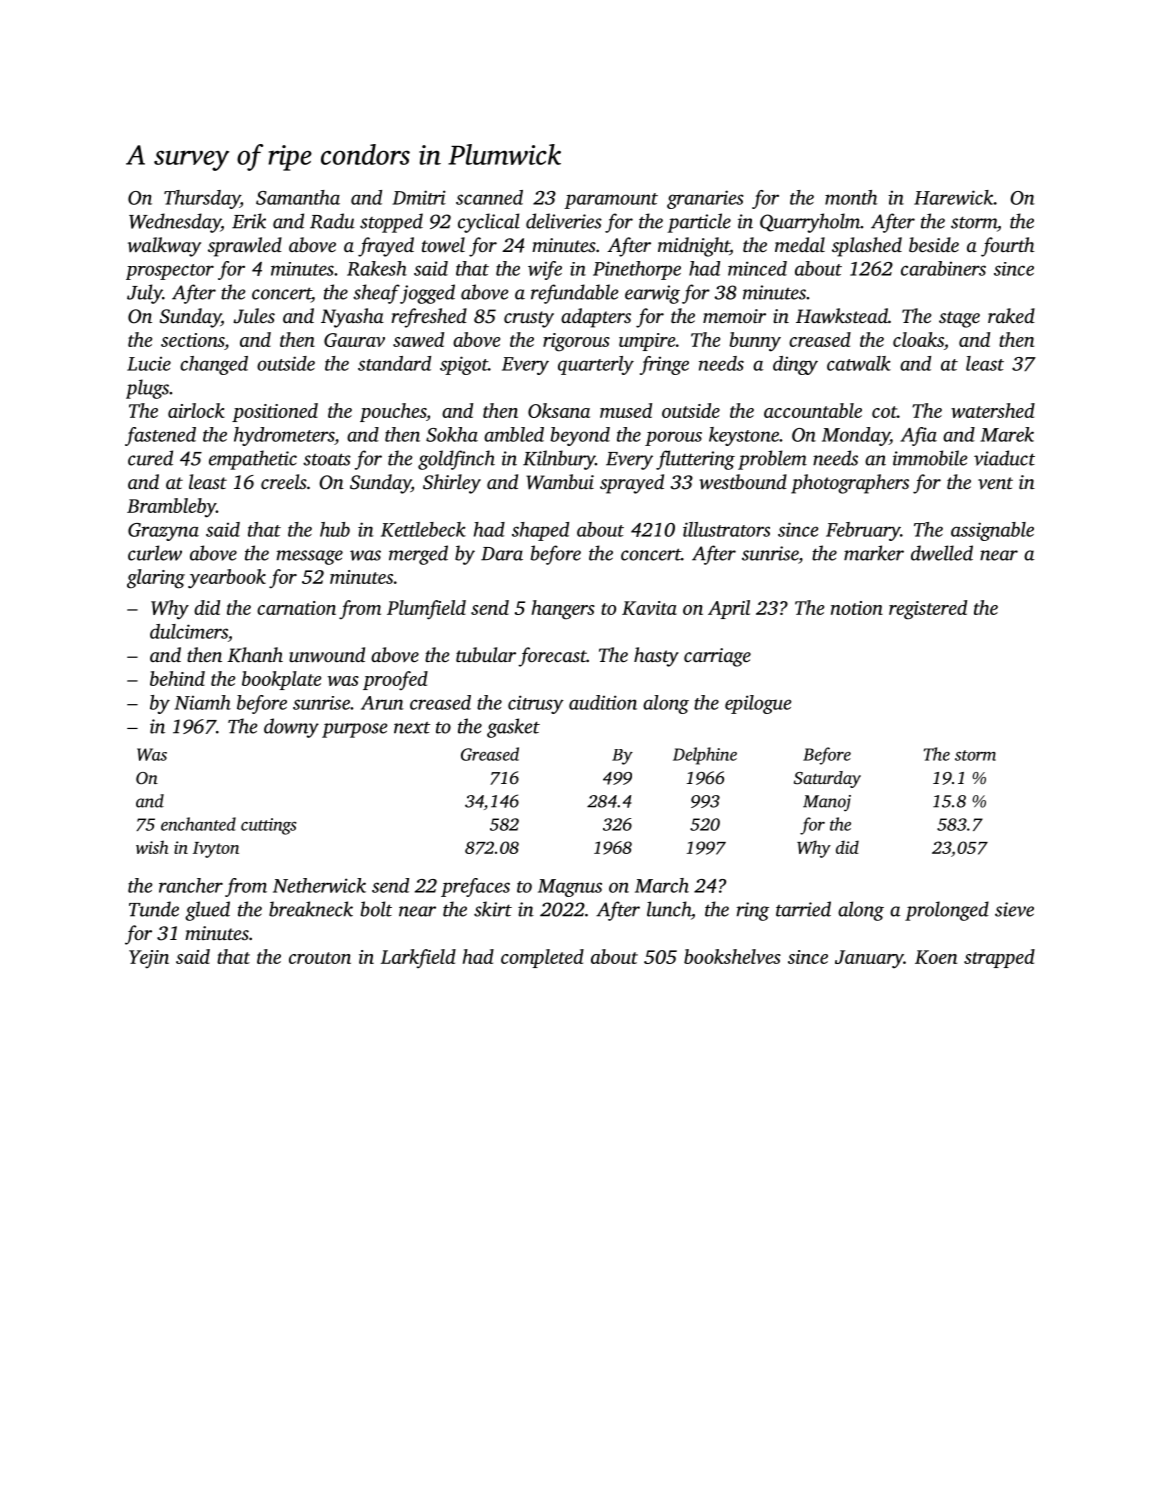 The height and width of the page is (1503, 1162). What do you see at coordinates (145, 294) in the page?
I see `July` at bounding box center [145, 294].
